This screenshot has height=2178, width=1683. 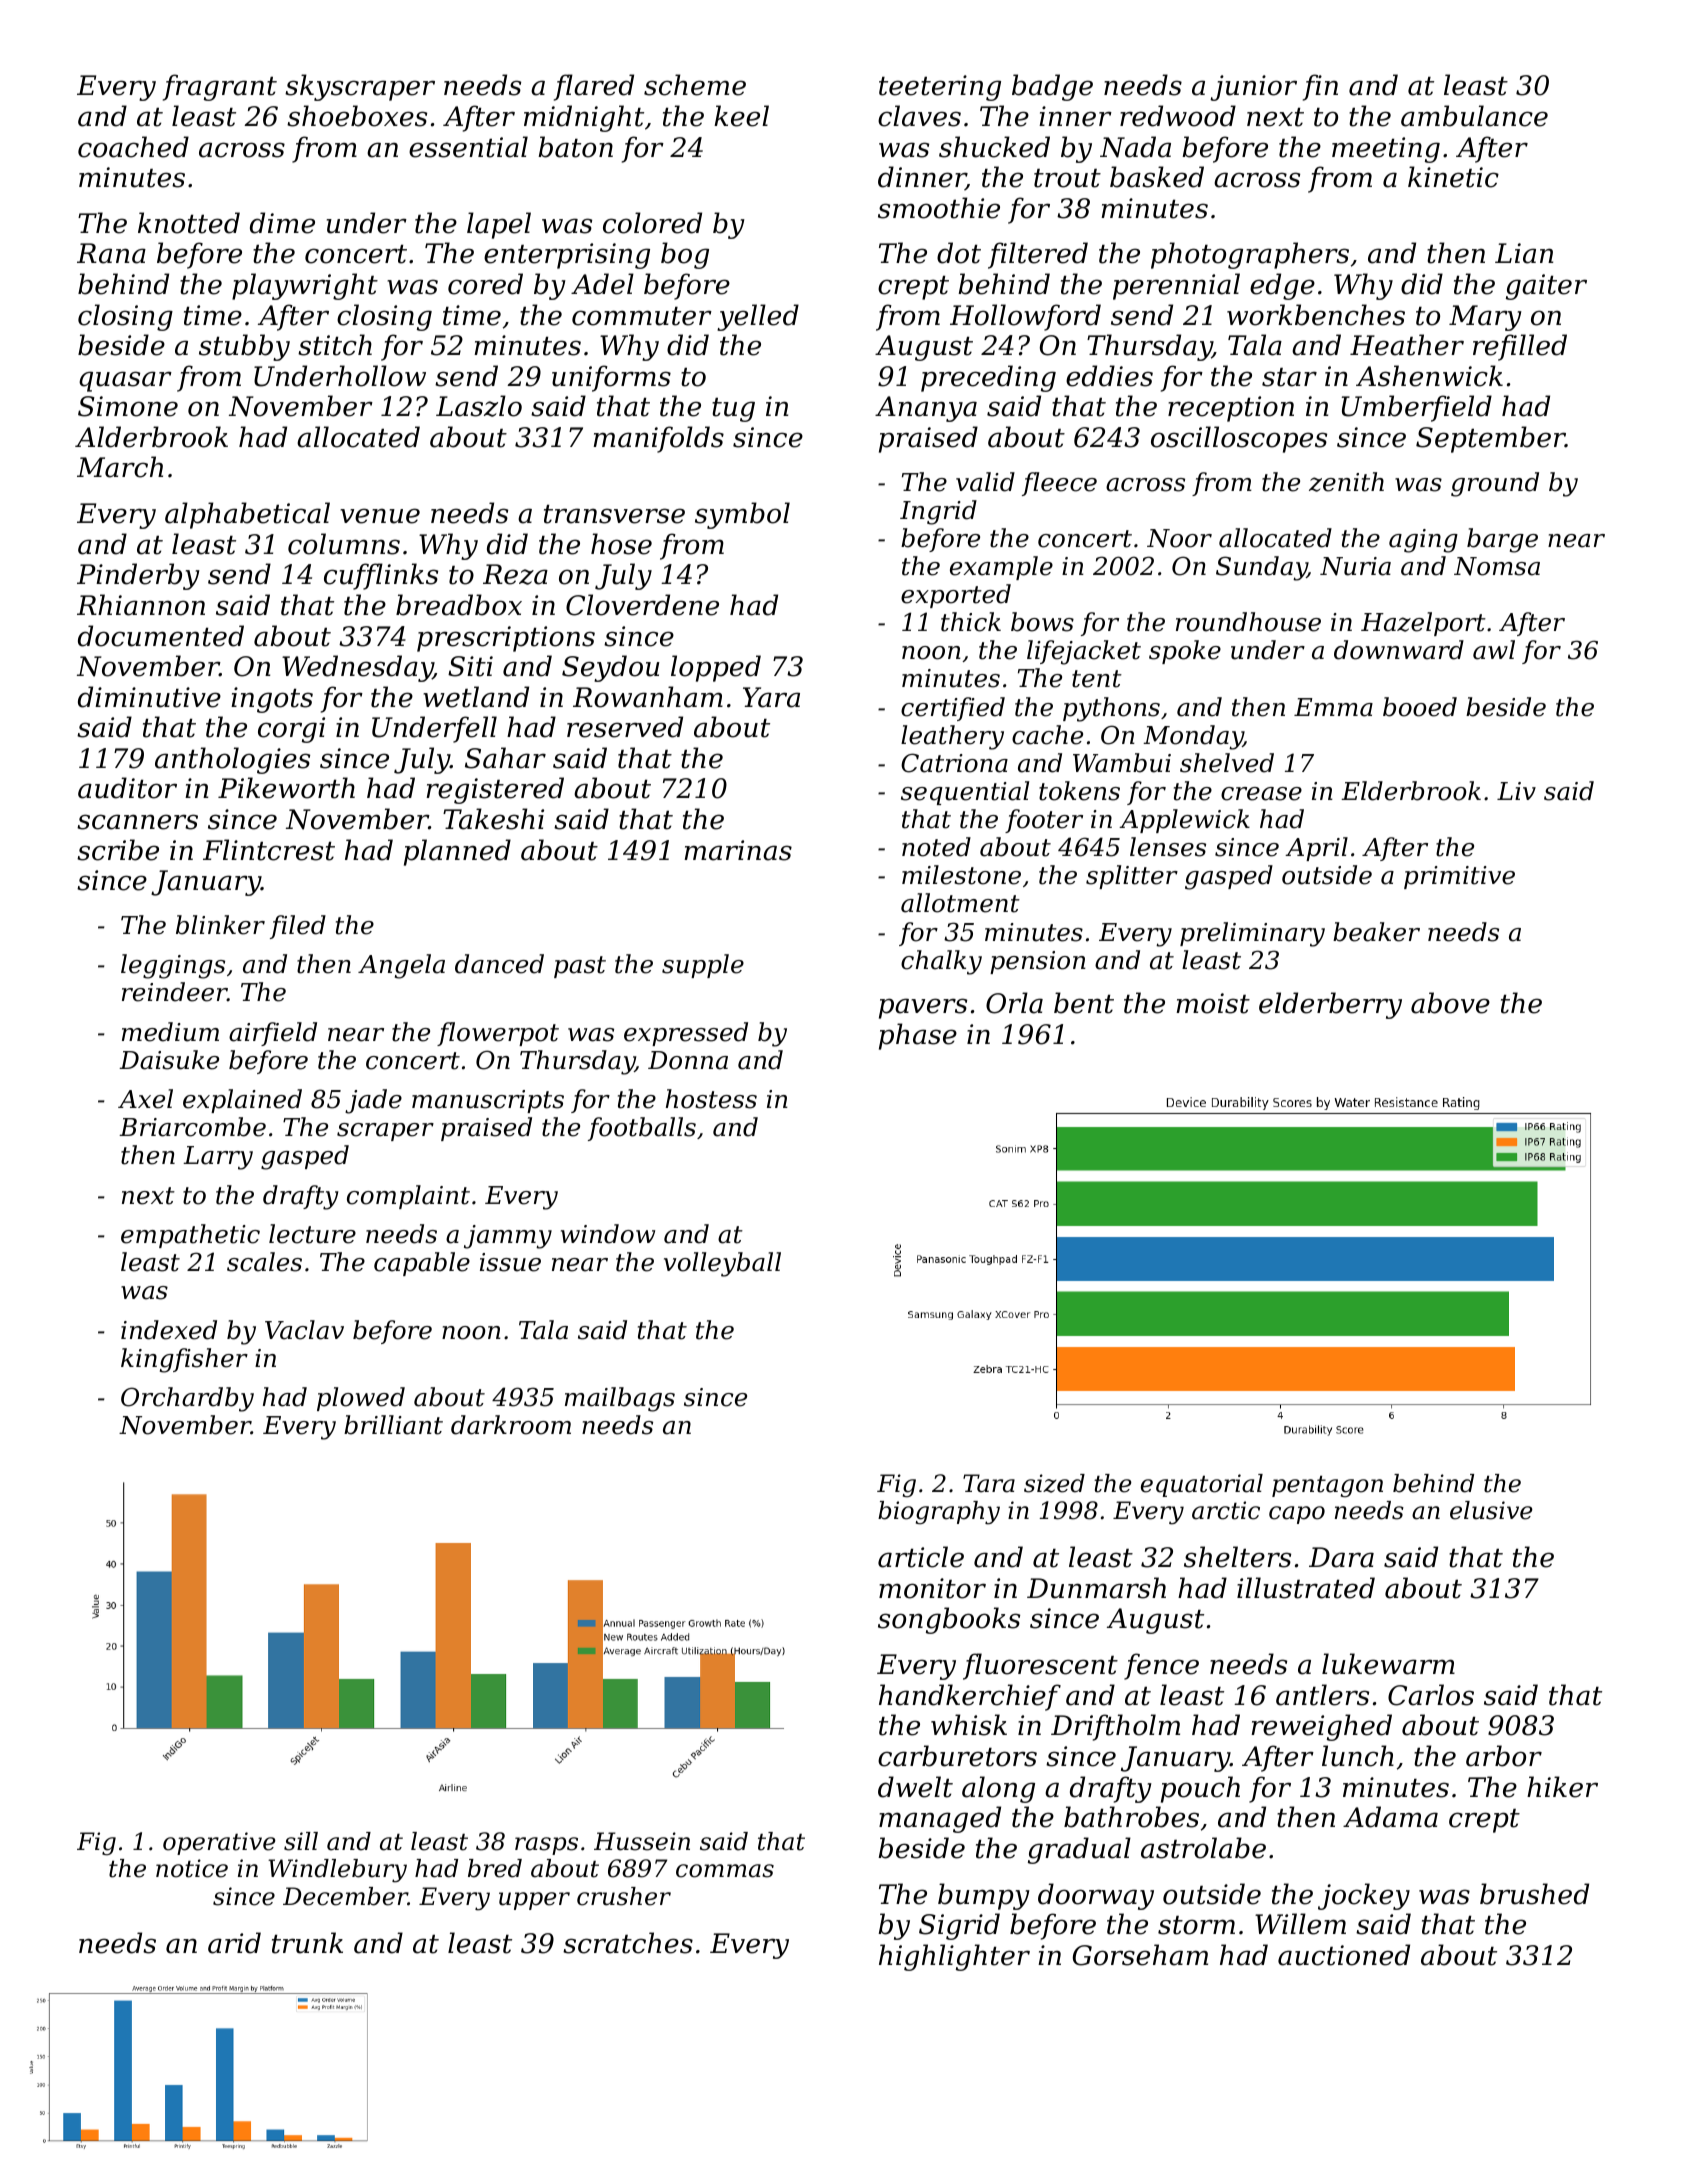 What do you see at coordinates (192, 1868) in the screenshot?
I see `notice` at bounding box center [192, 1868].
